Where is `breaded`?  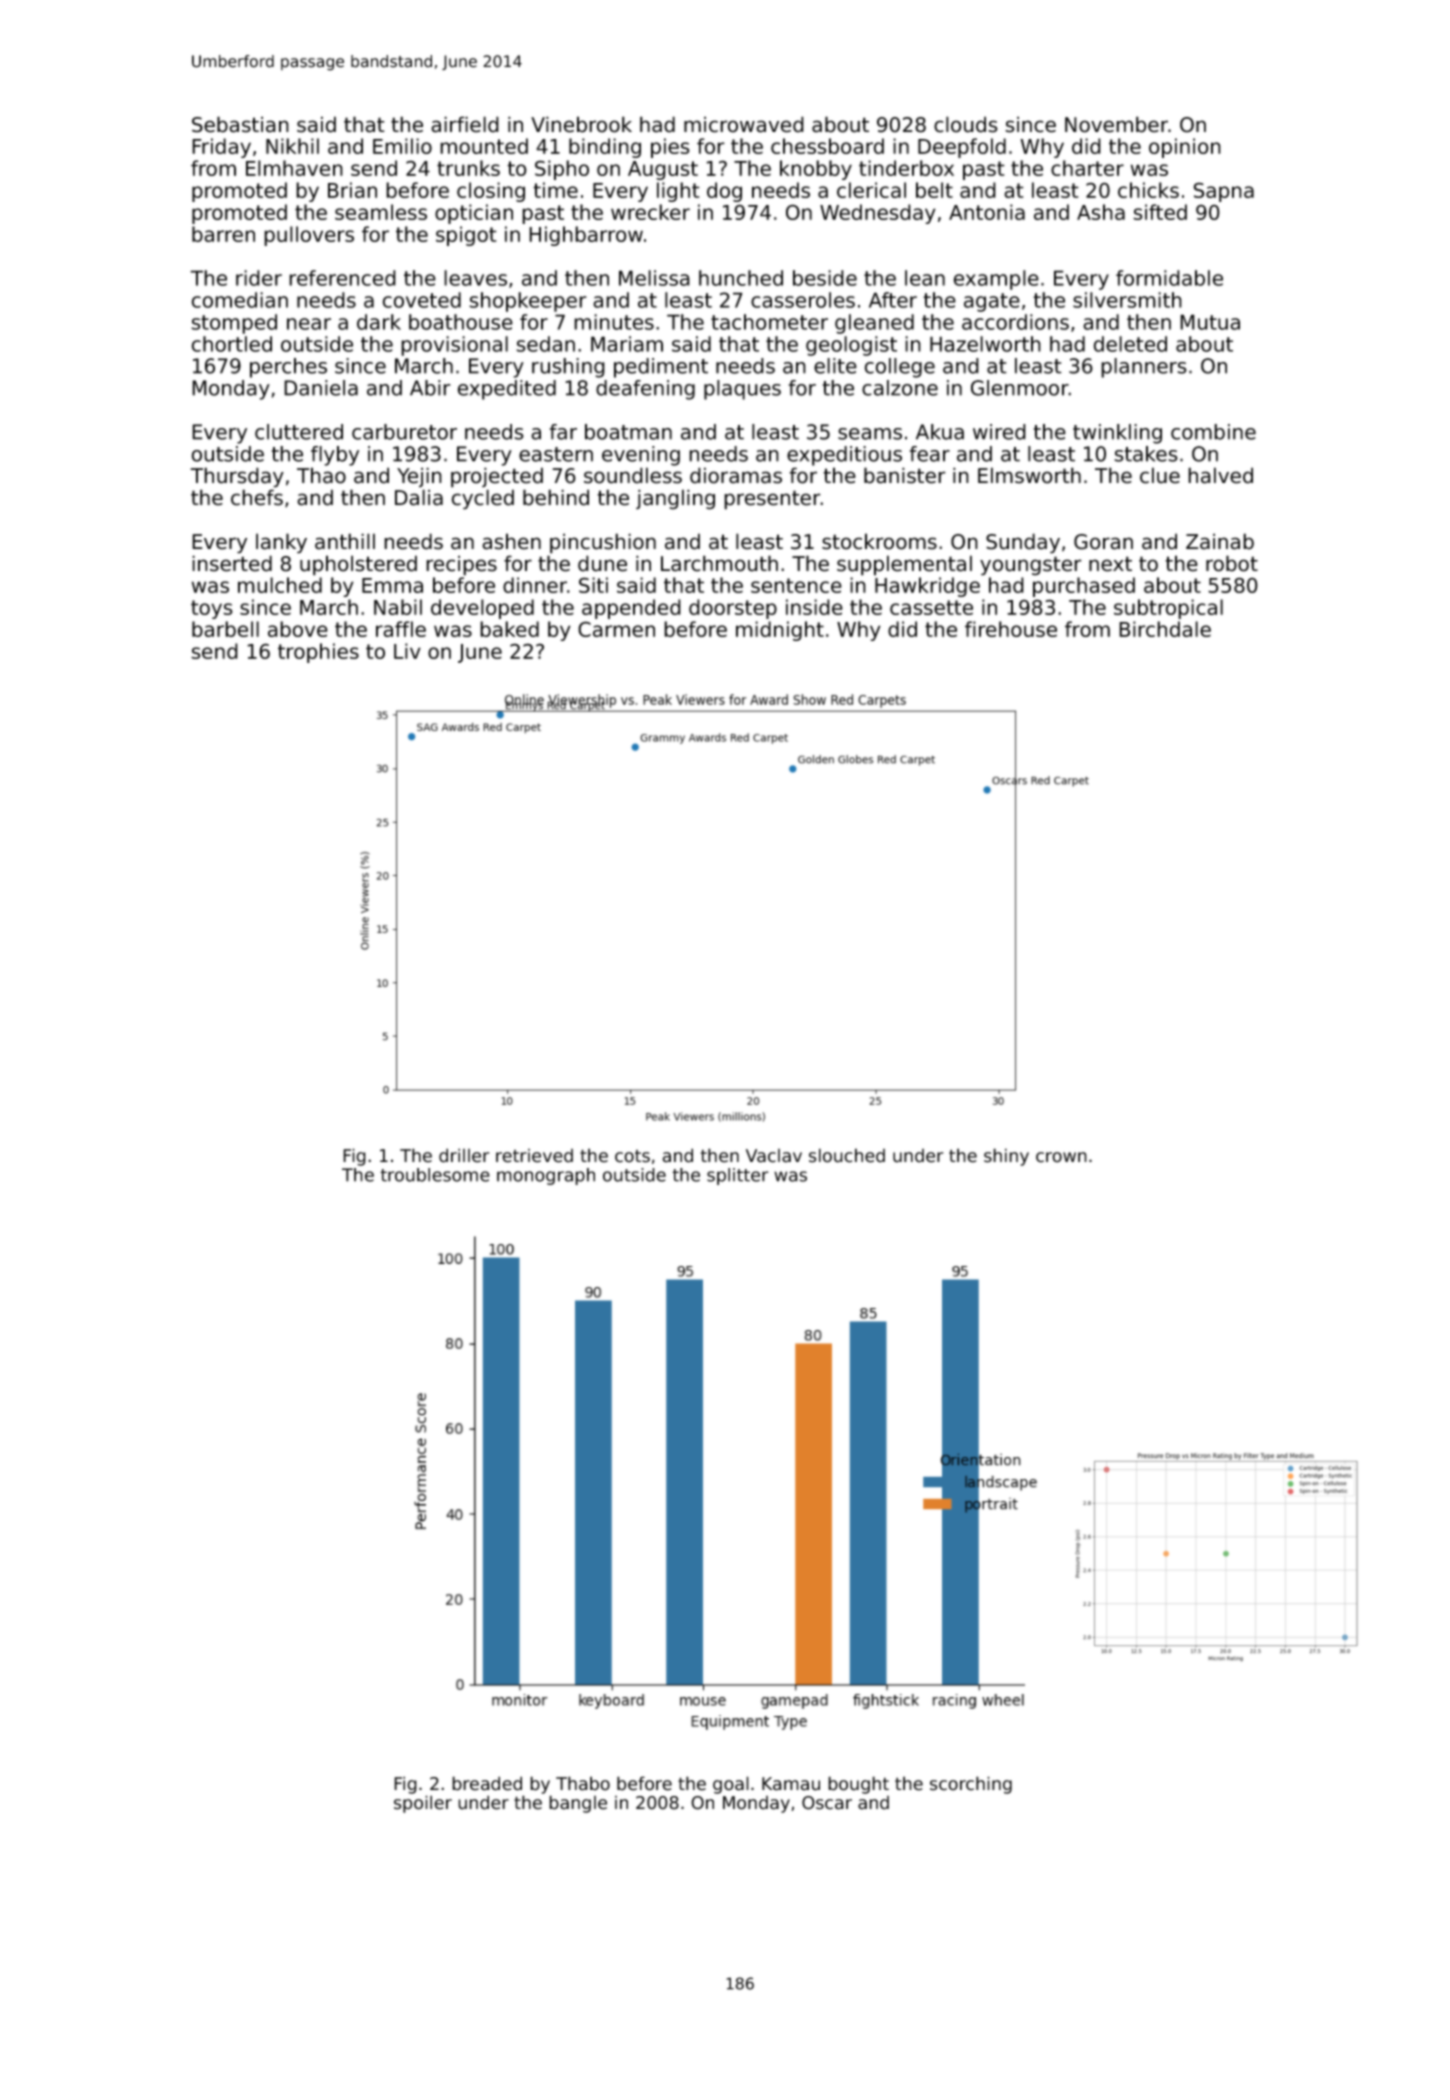
breaded is located at coordinates (487, 1783).
